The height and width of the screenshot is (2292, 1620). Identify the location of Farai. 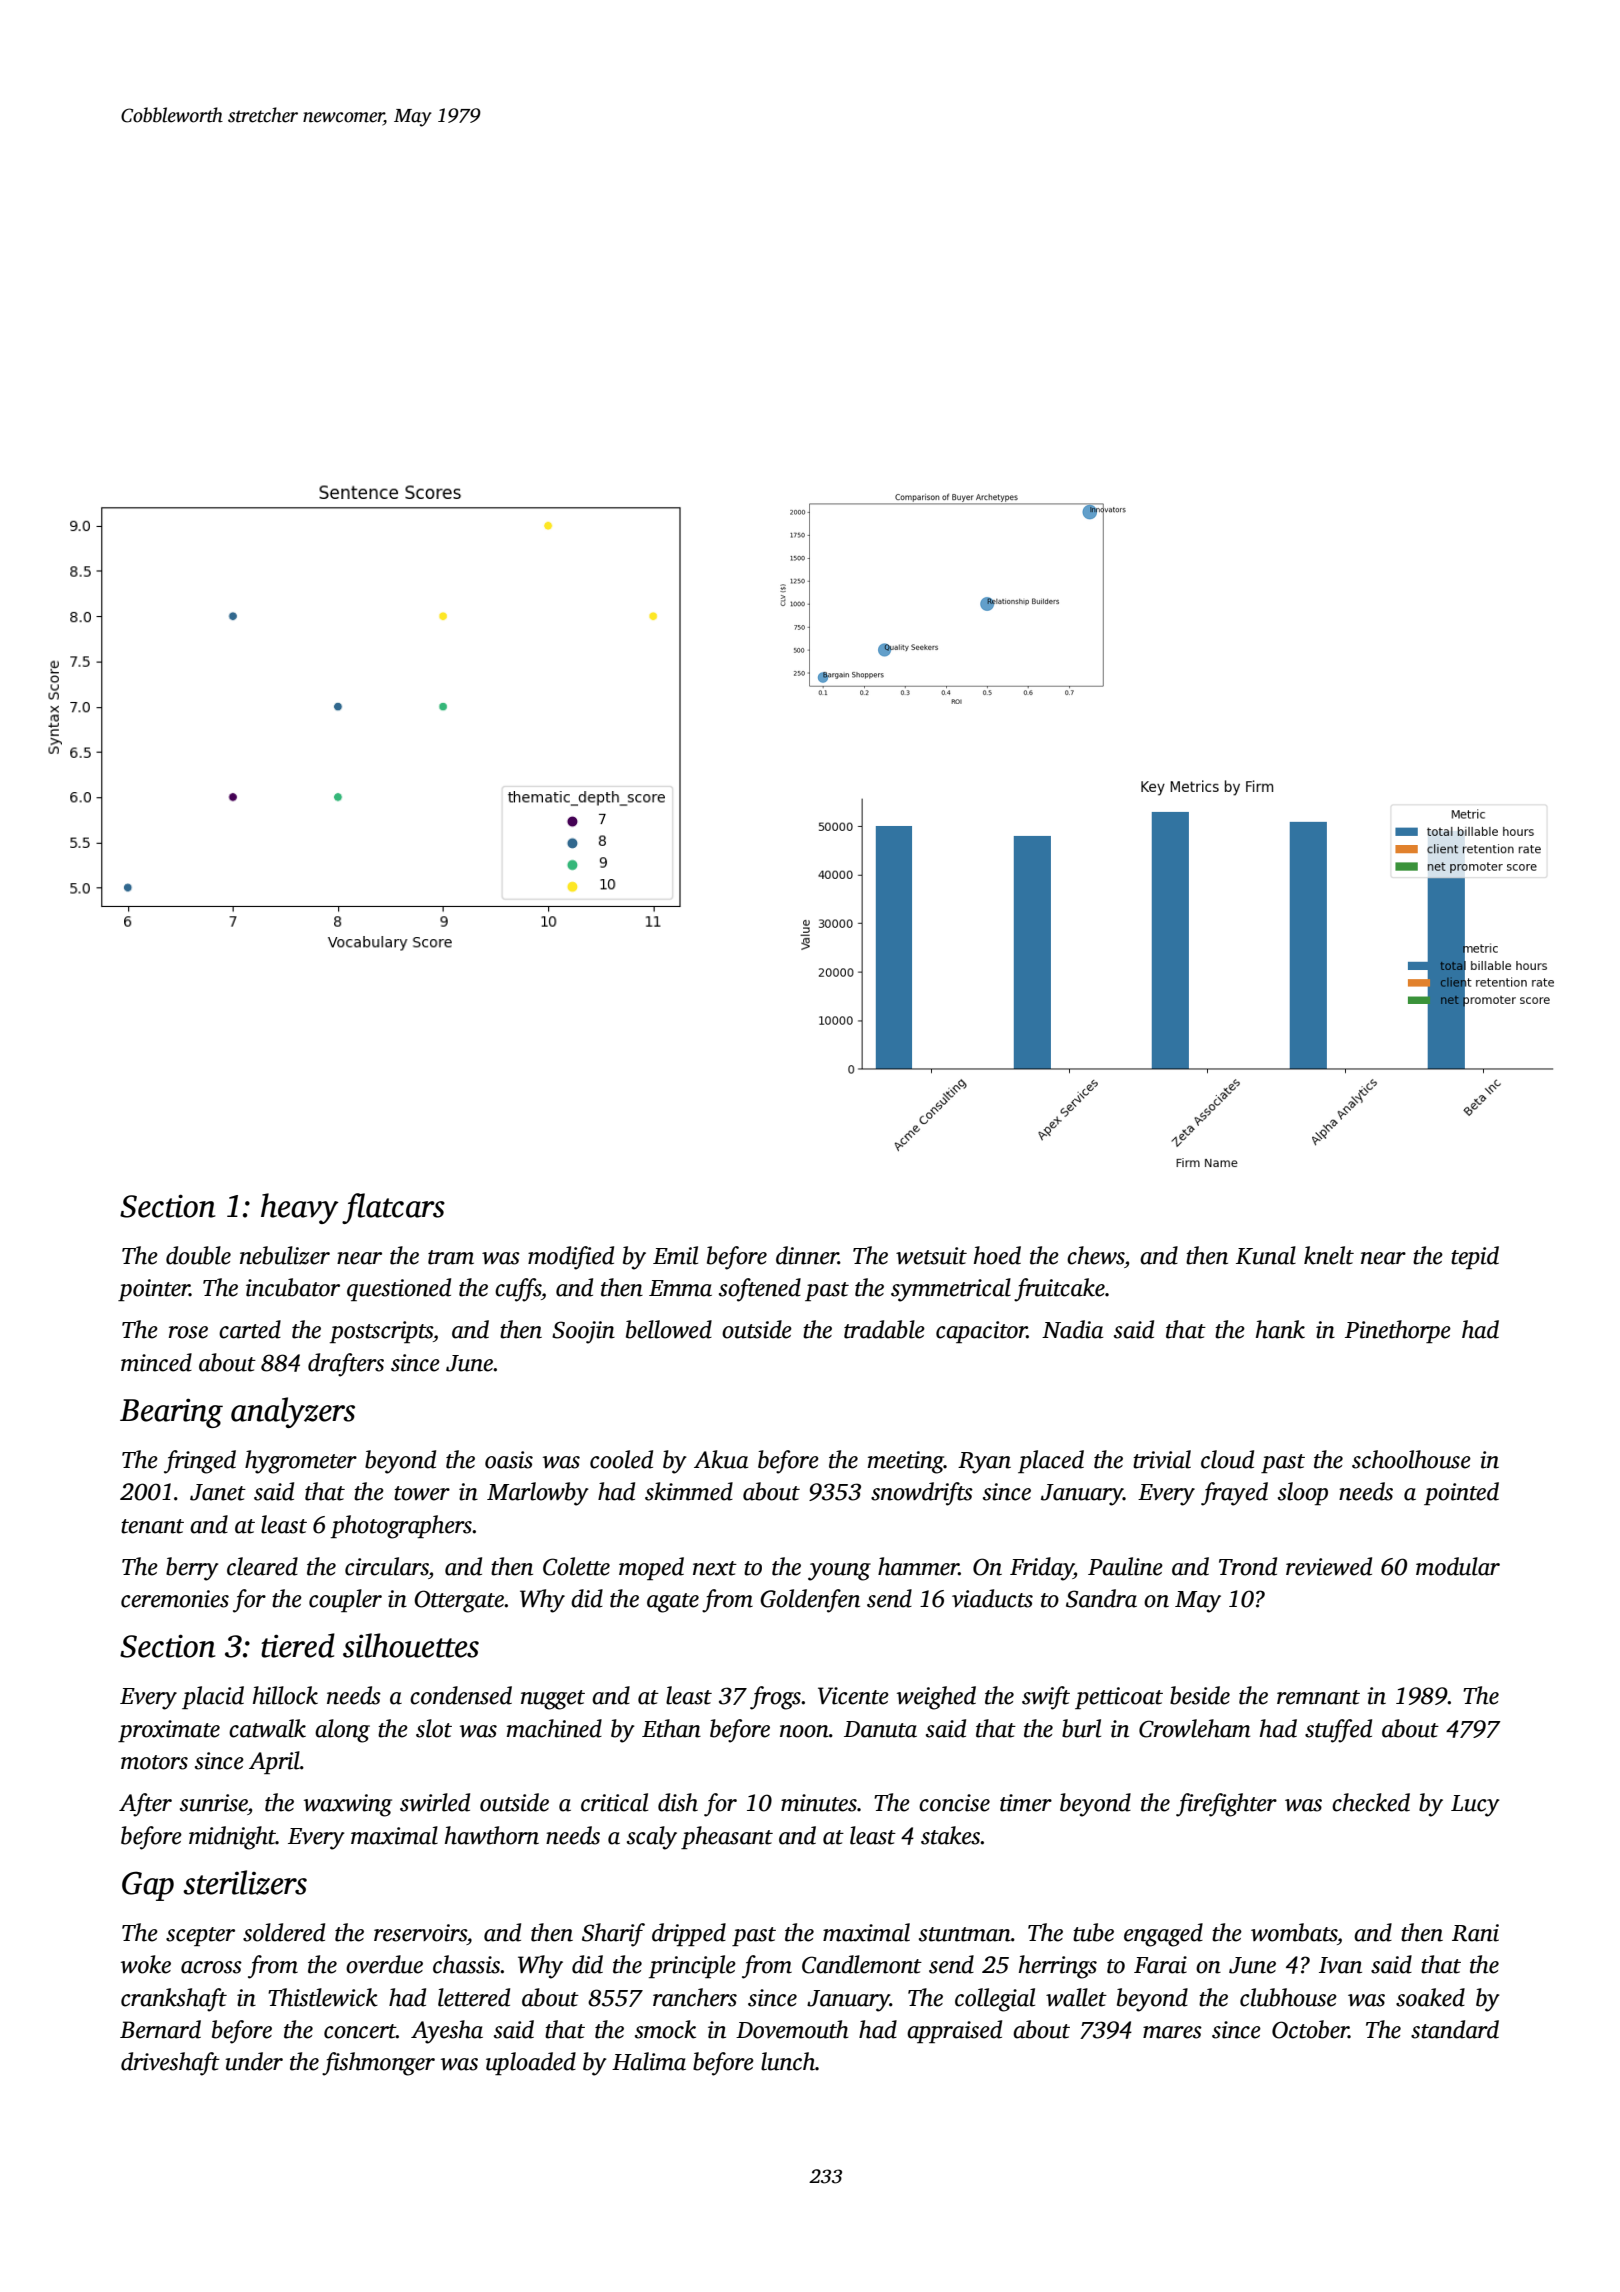
(1160, 1965).
